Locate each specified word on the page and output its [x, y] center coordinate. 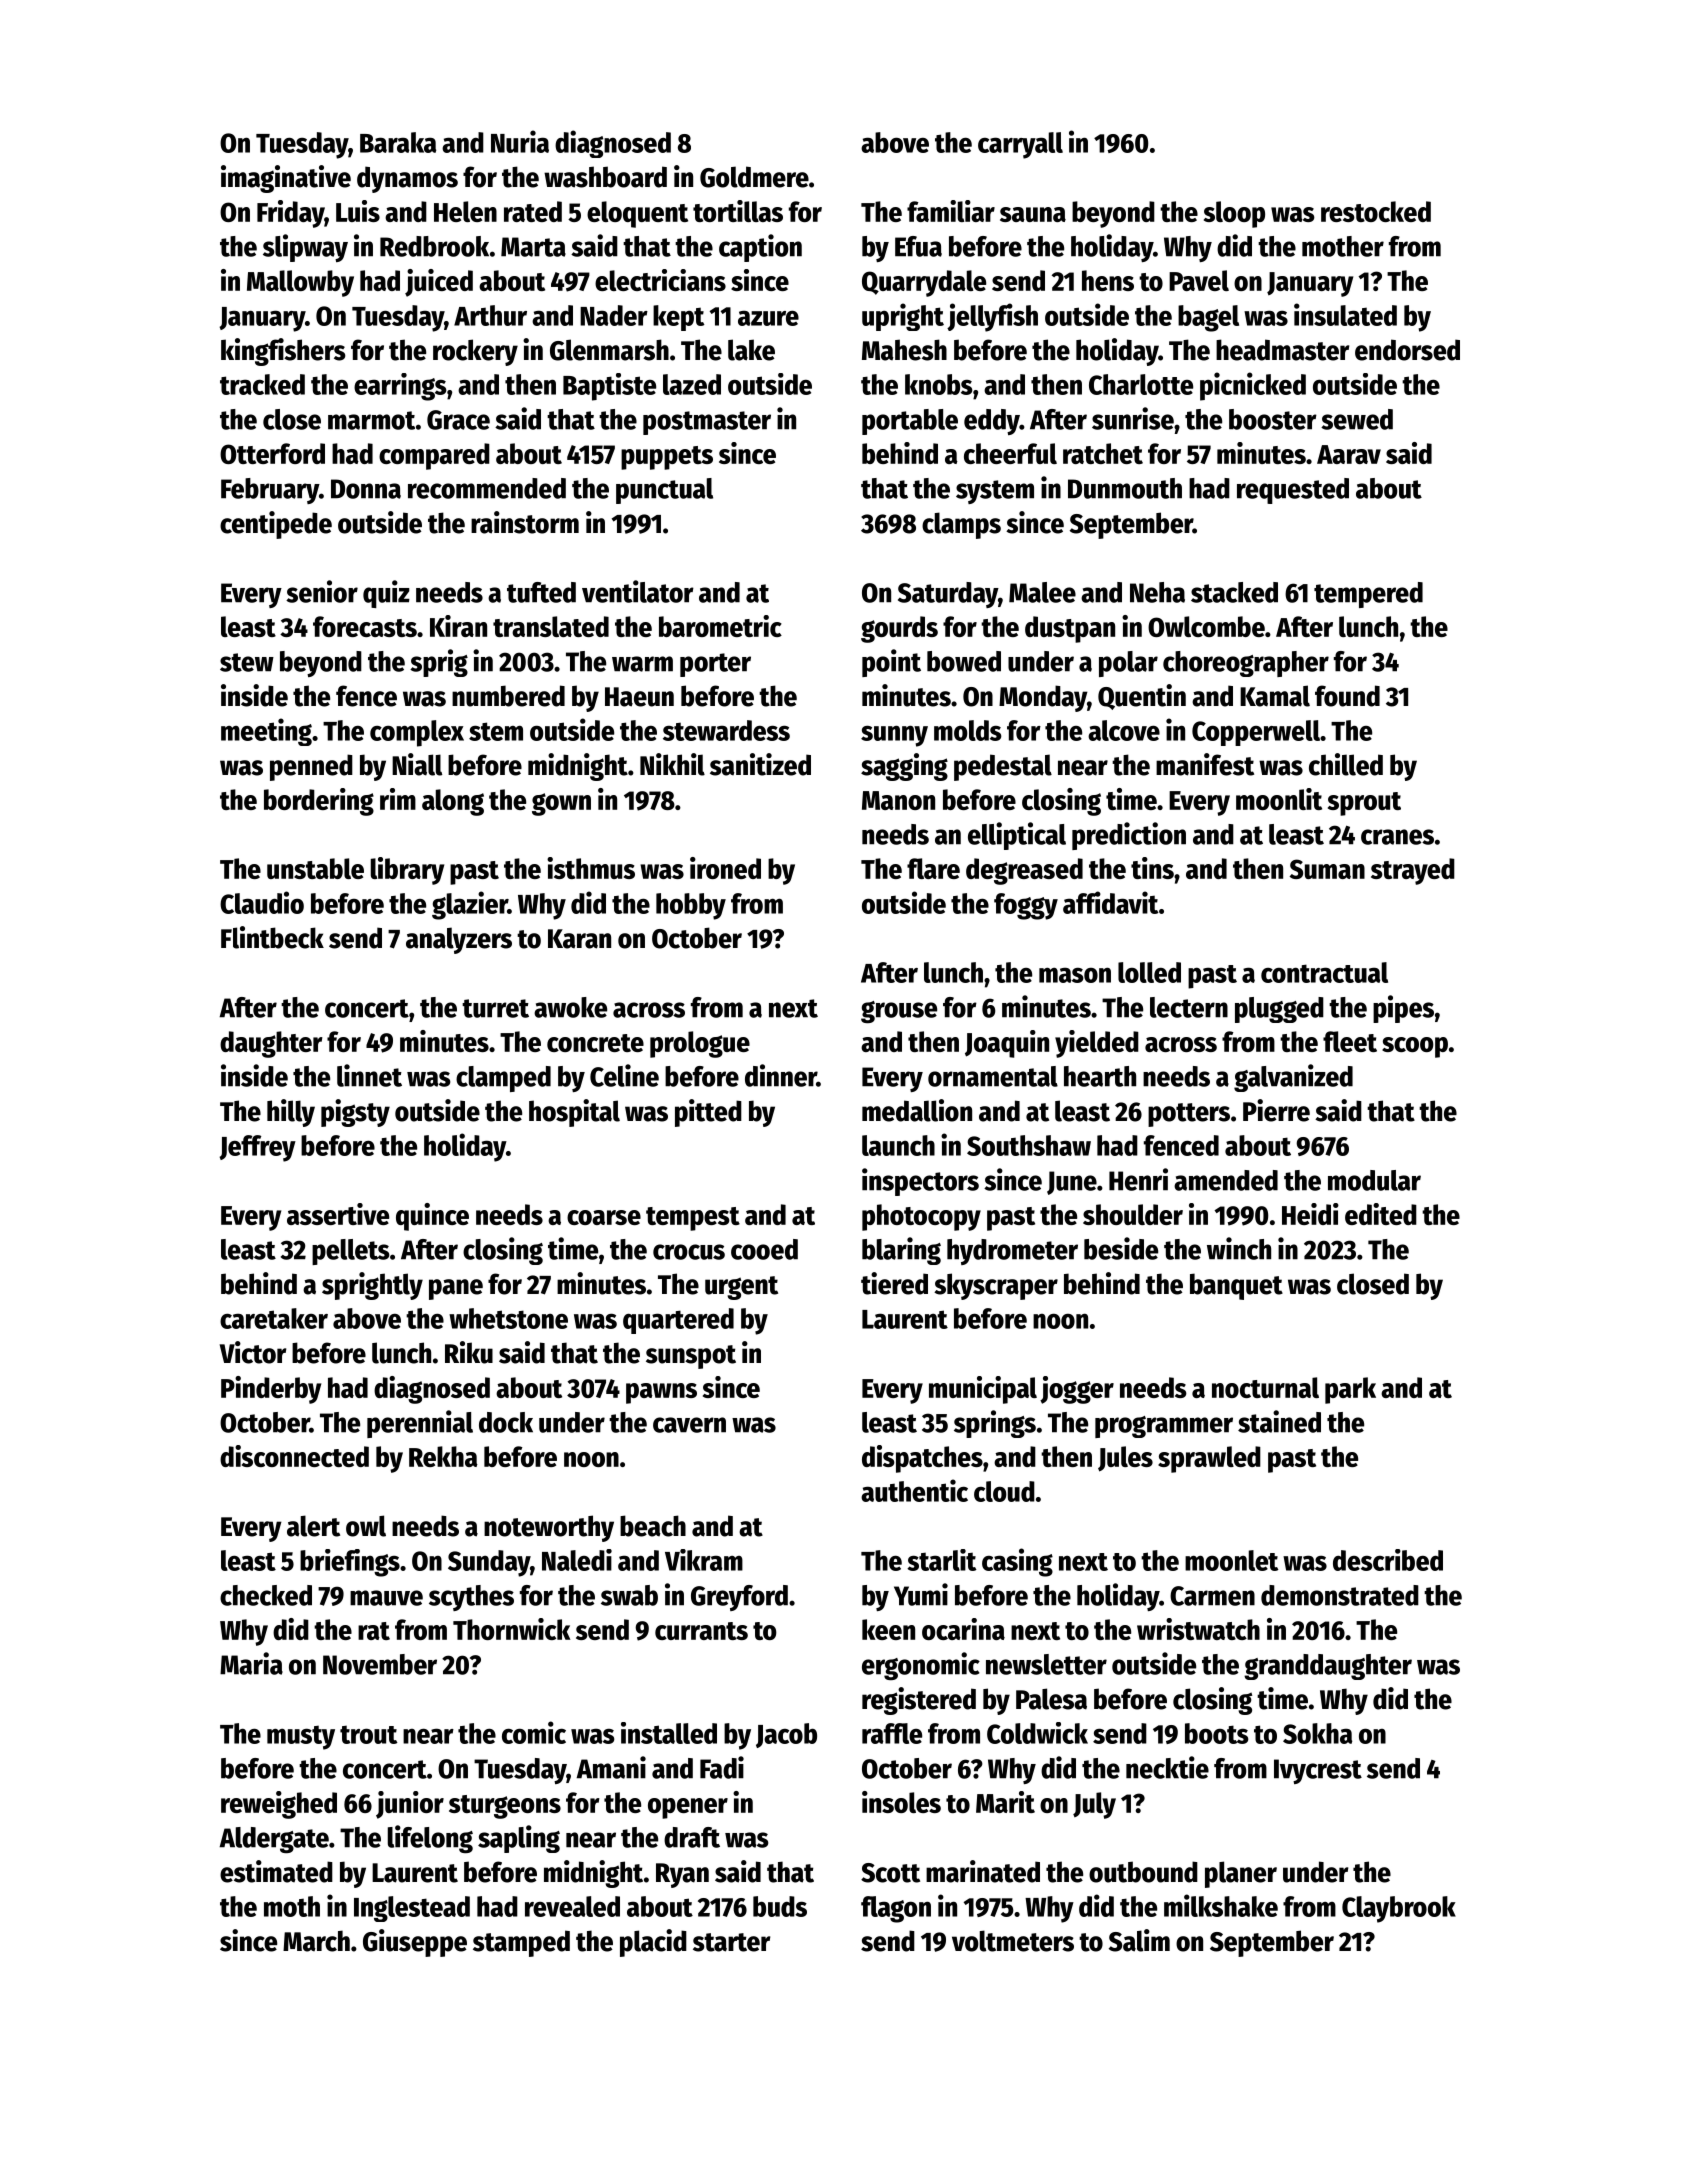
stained [1279, 1421]
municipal [983, 1390]
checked [266, 1595]
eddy [992, 422]
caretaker [274, 1318]
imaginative [286, 179]
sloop [1234, 214]
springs [995, 1424]
